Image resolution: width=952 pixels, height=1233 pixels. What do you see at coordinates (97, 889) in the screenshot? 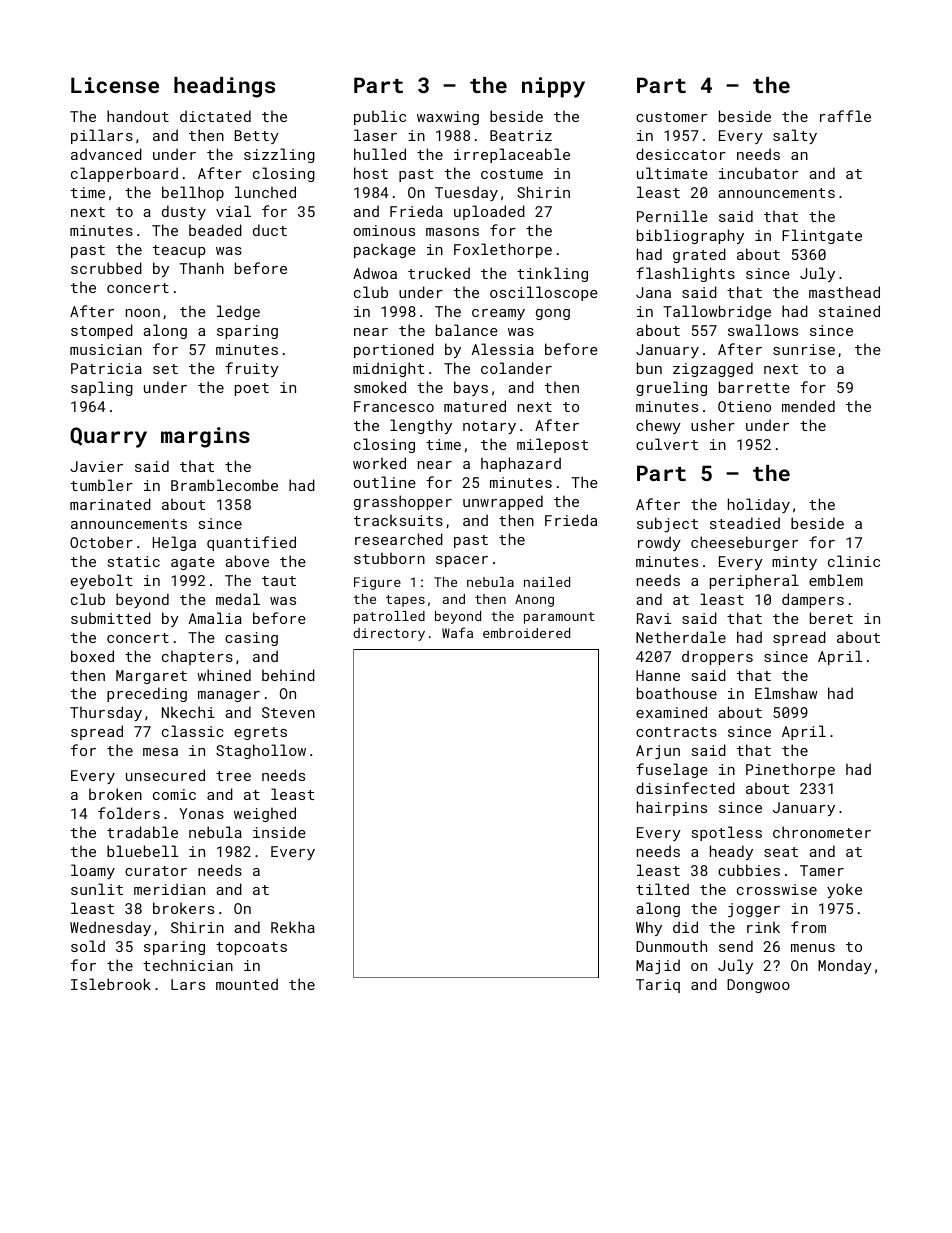
I see `sunlit` at bounding box center [97, 889].
